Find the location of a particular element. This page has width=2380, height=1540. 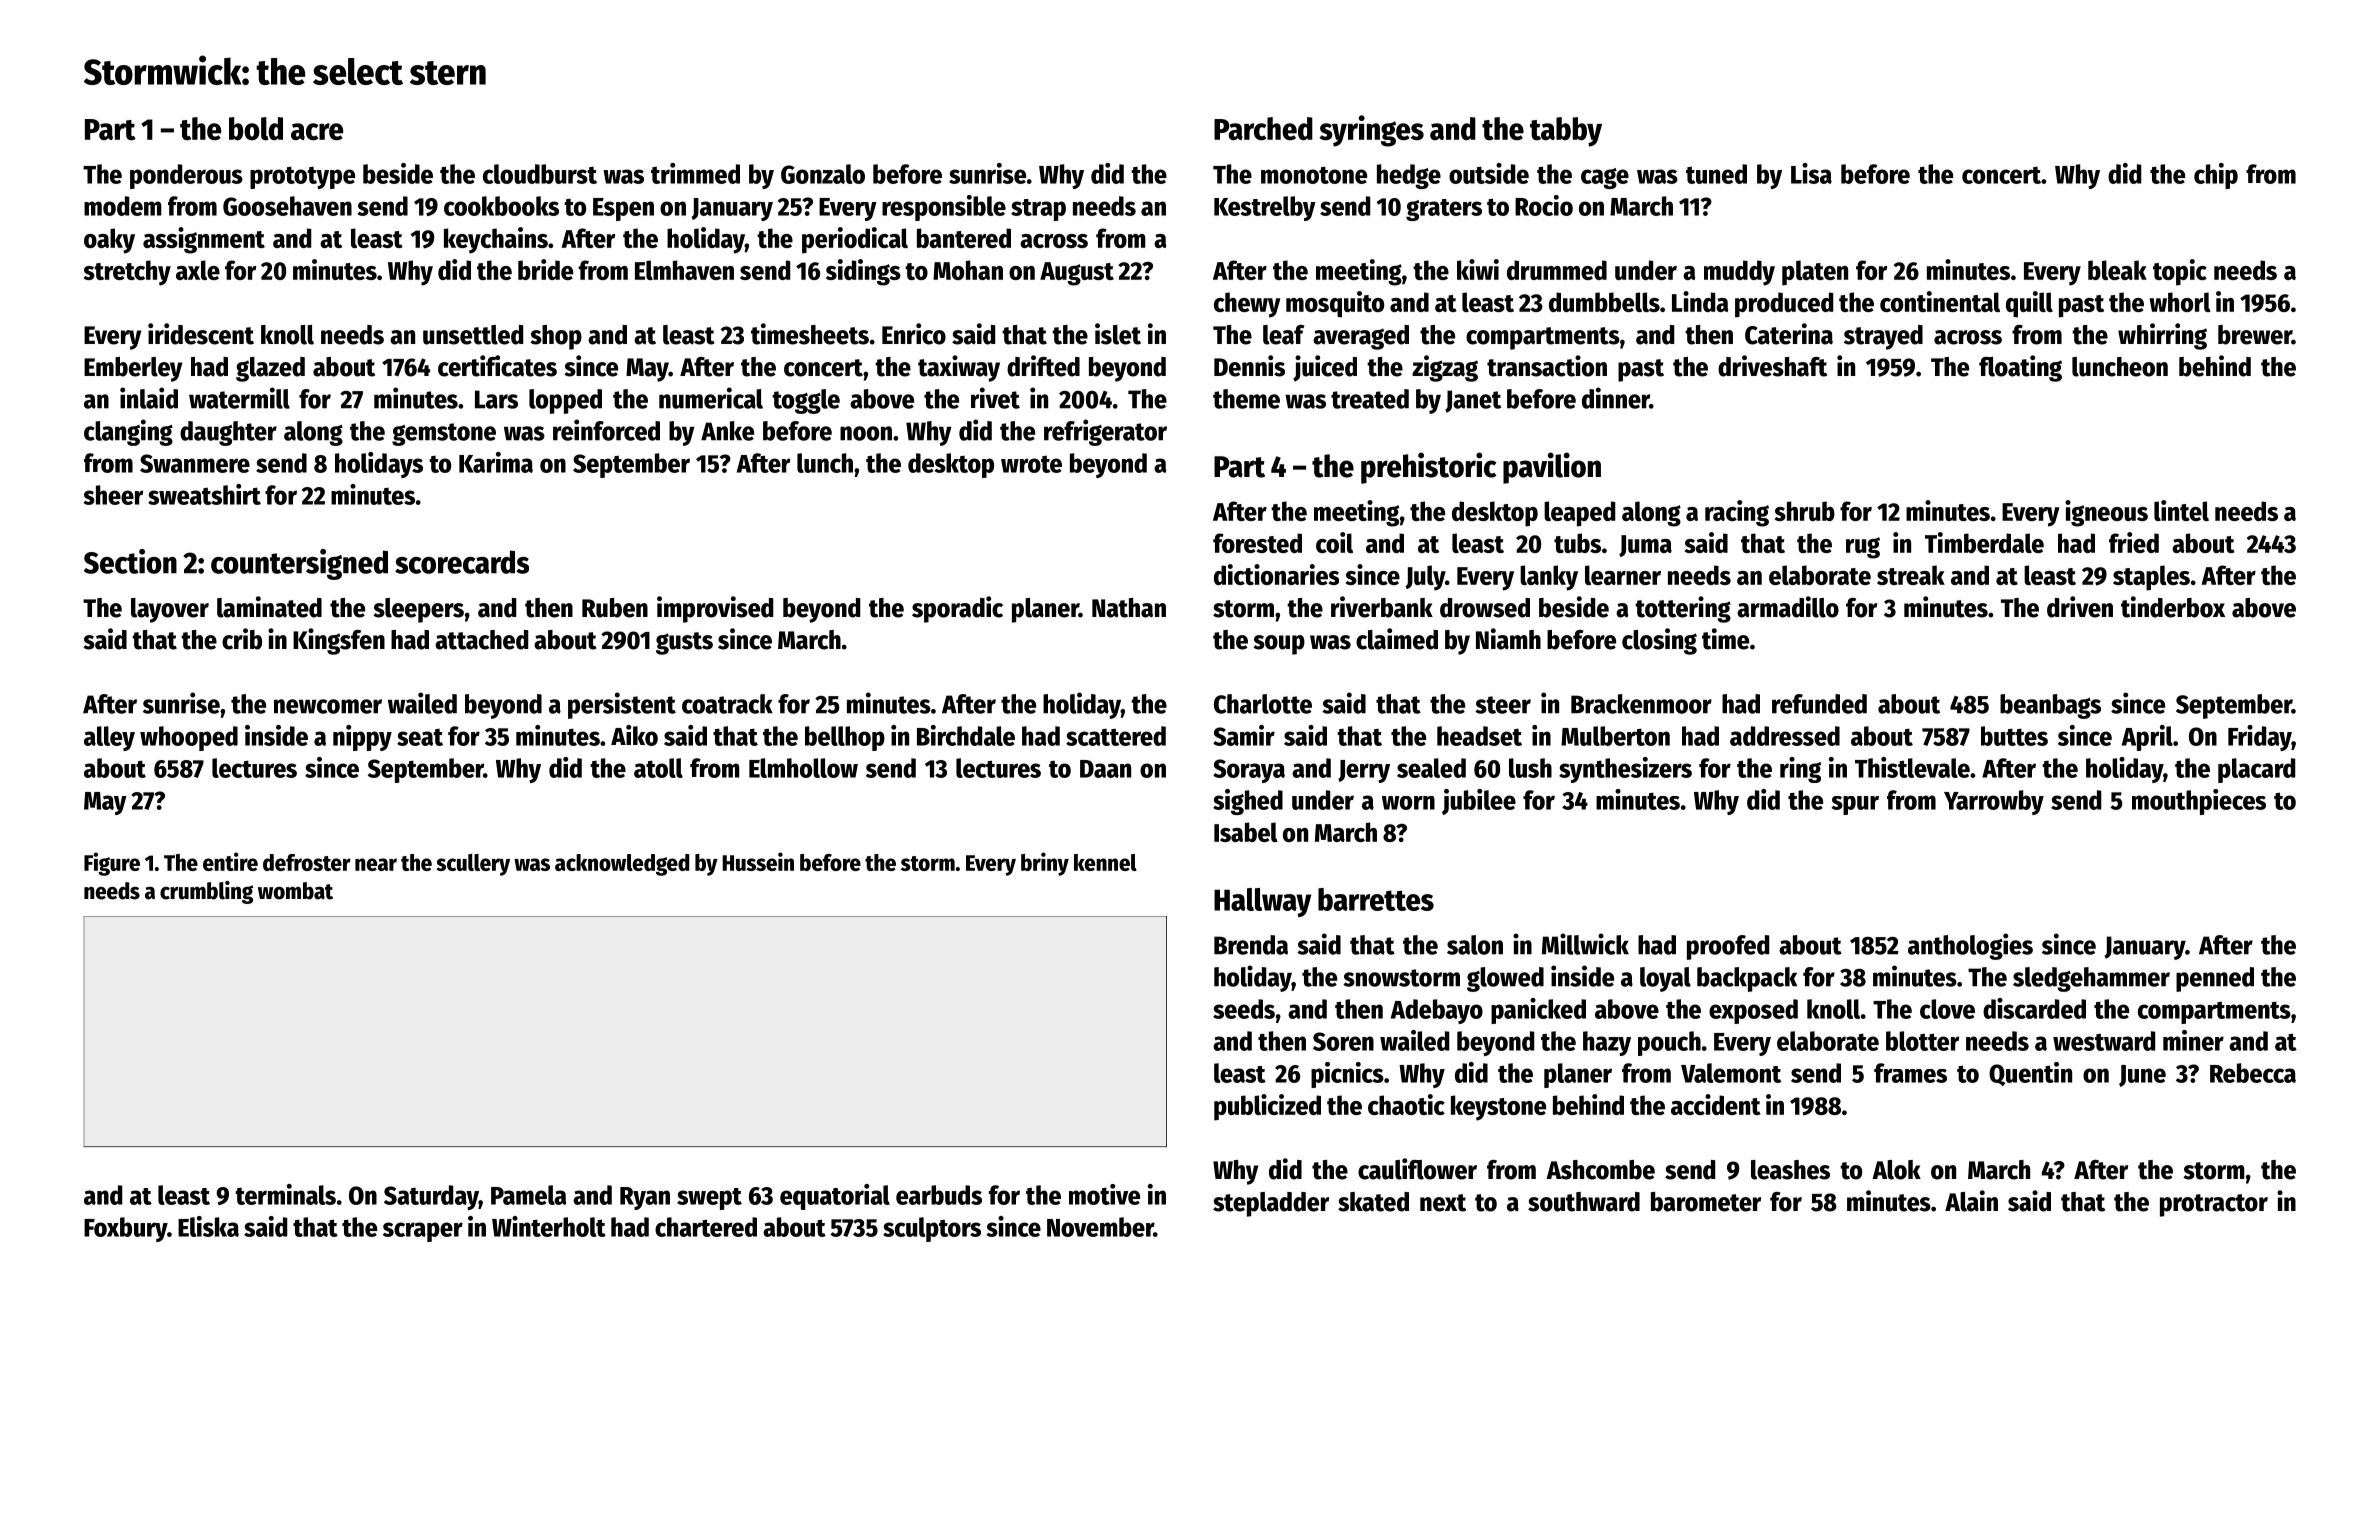

synthesizers is located at coordinates (1625, 770).
